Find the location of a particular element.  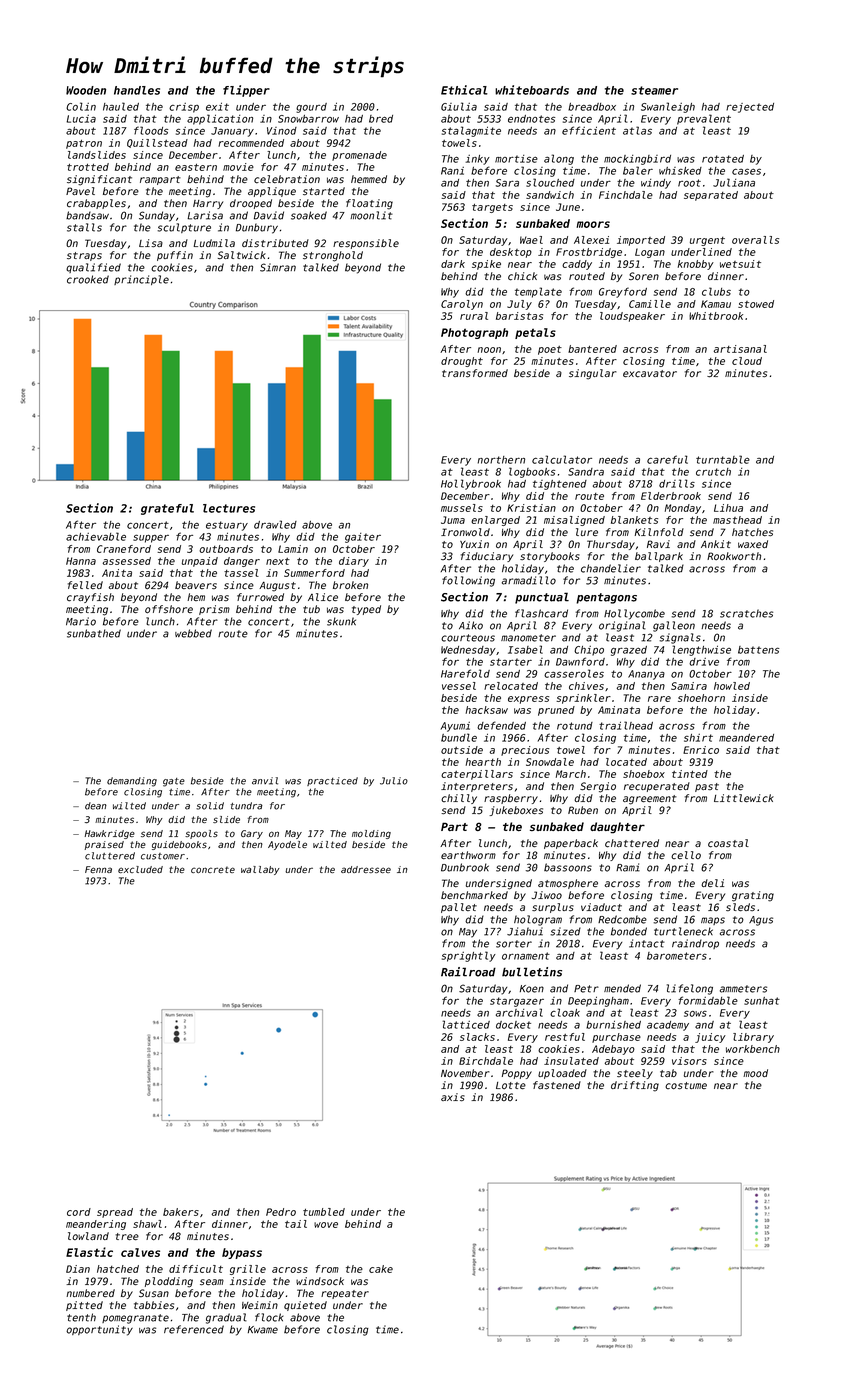

cloud is located at coordinates (747, 361).
